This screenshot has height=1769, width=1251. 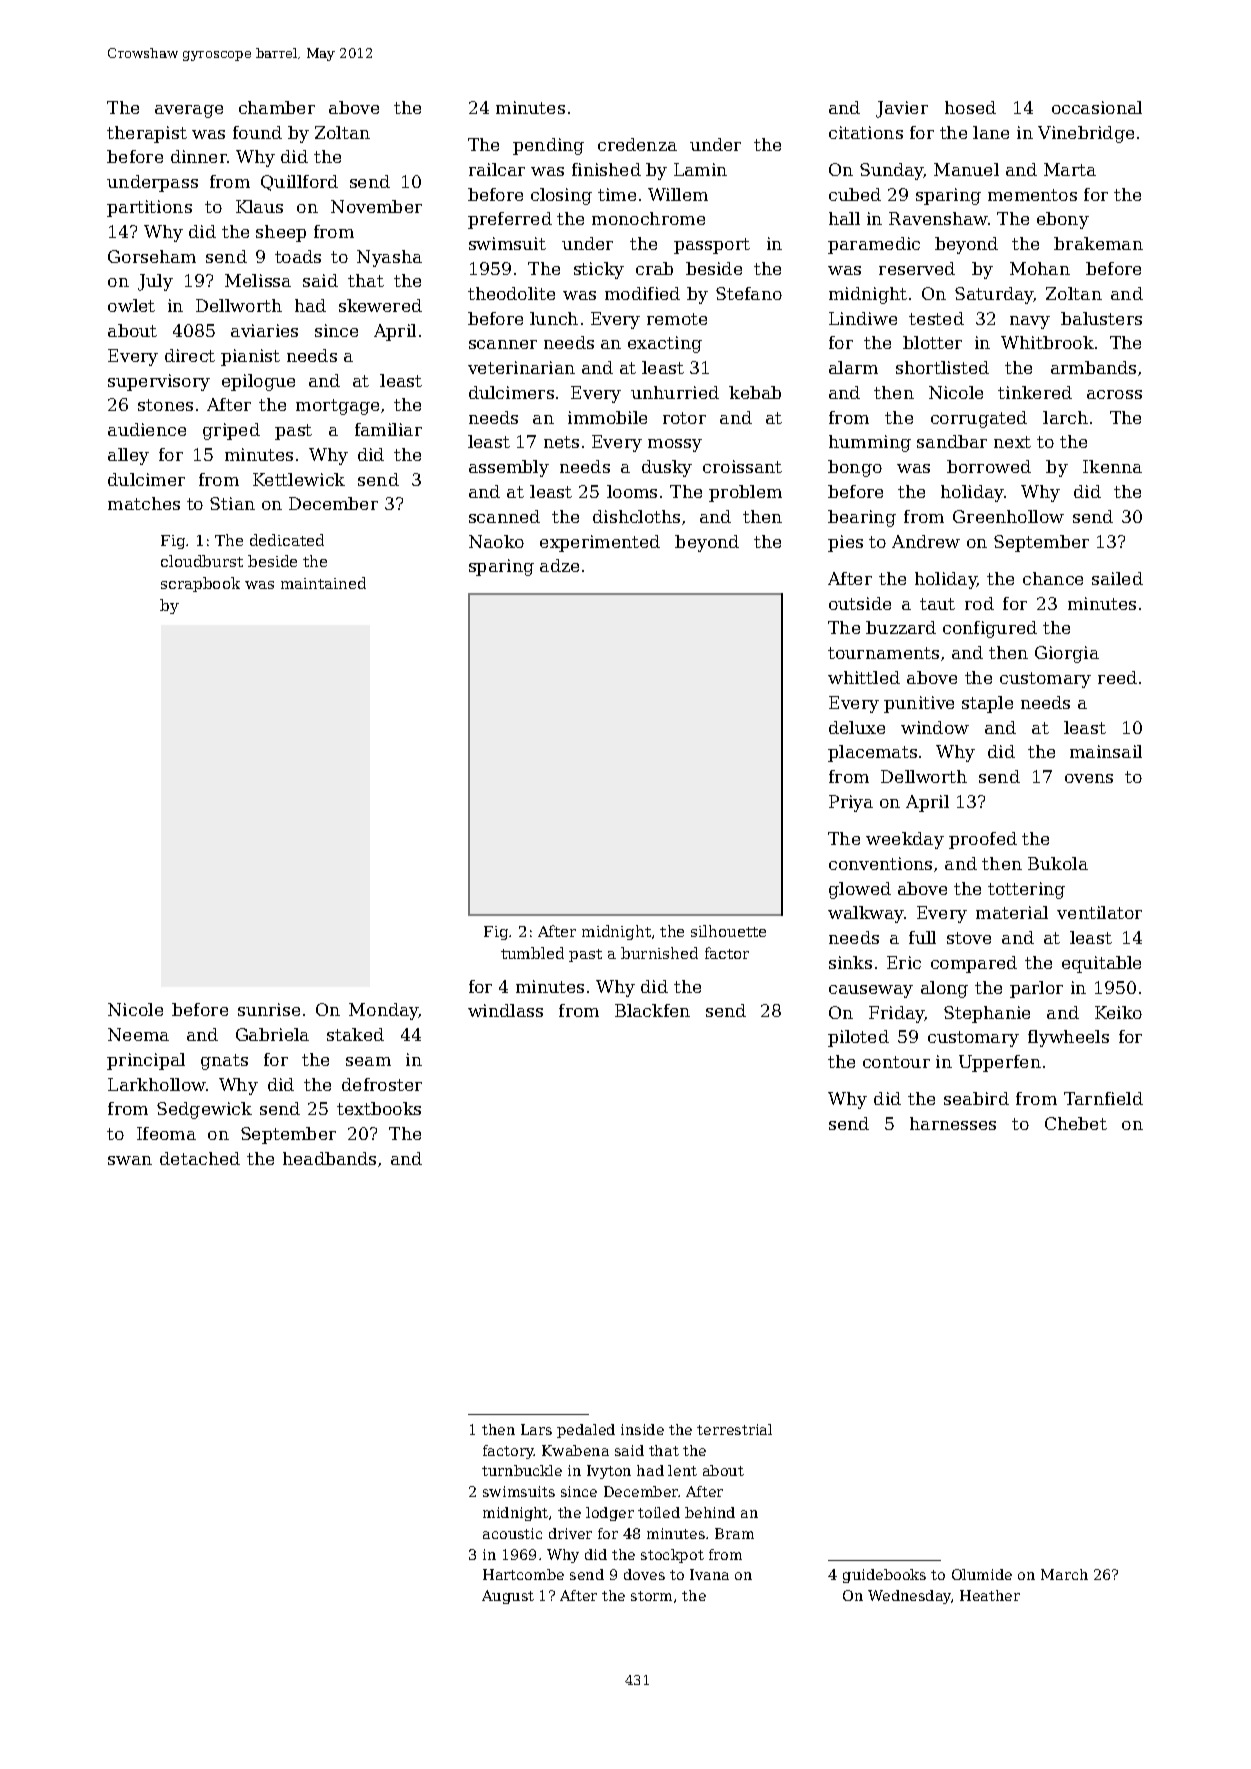 I want to click on harnesses, so click(x=953, y=1123).
